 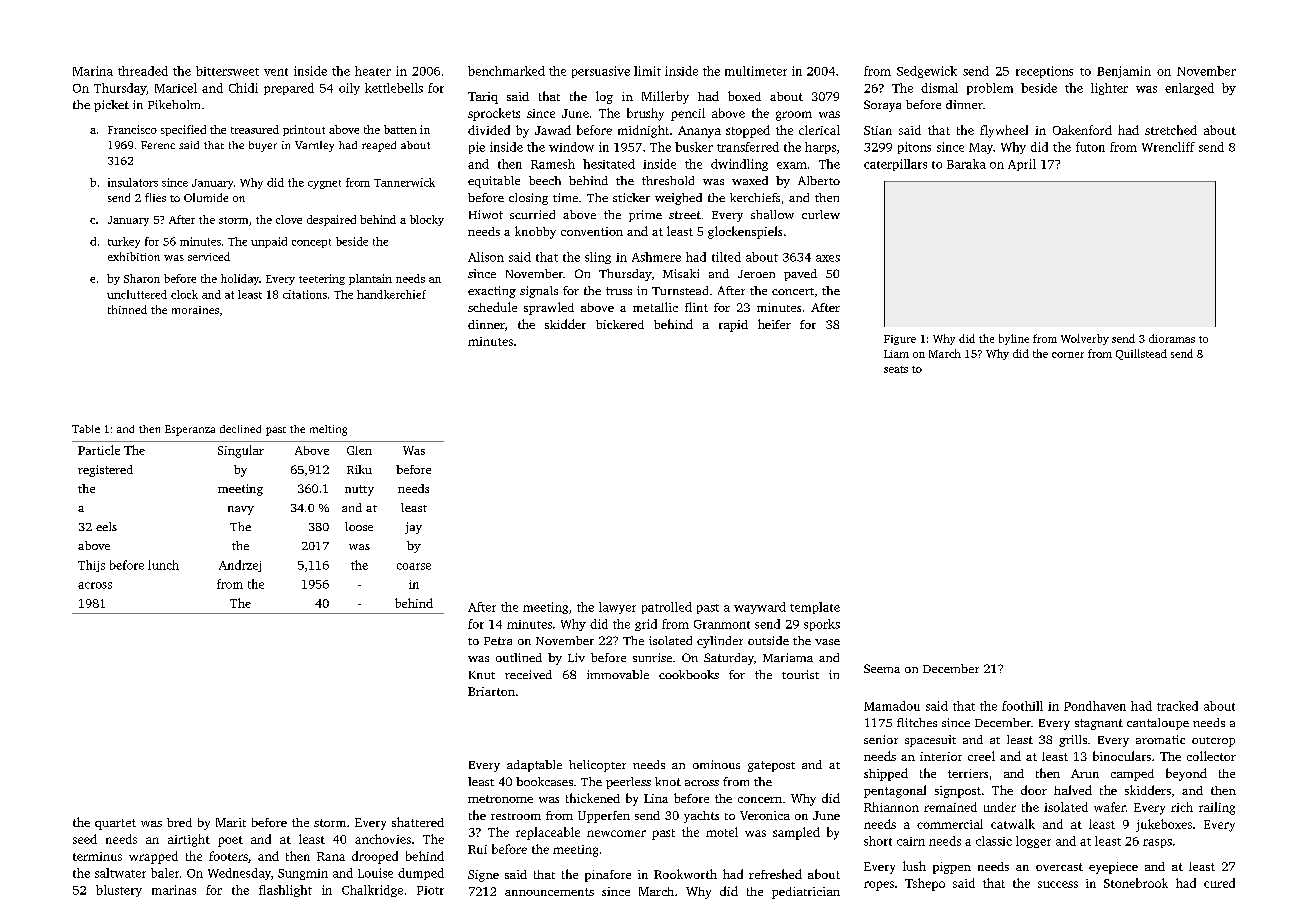 I want to click on Upperfen, so click(x=604, y=817).
